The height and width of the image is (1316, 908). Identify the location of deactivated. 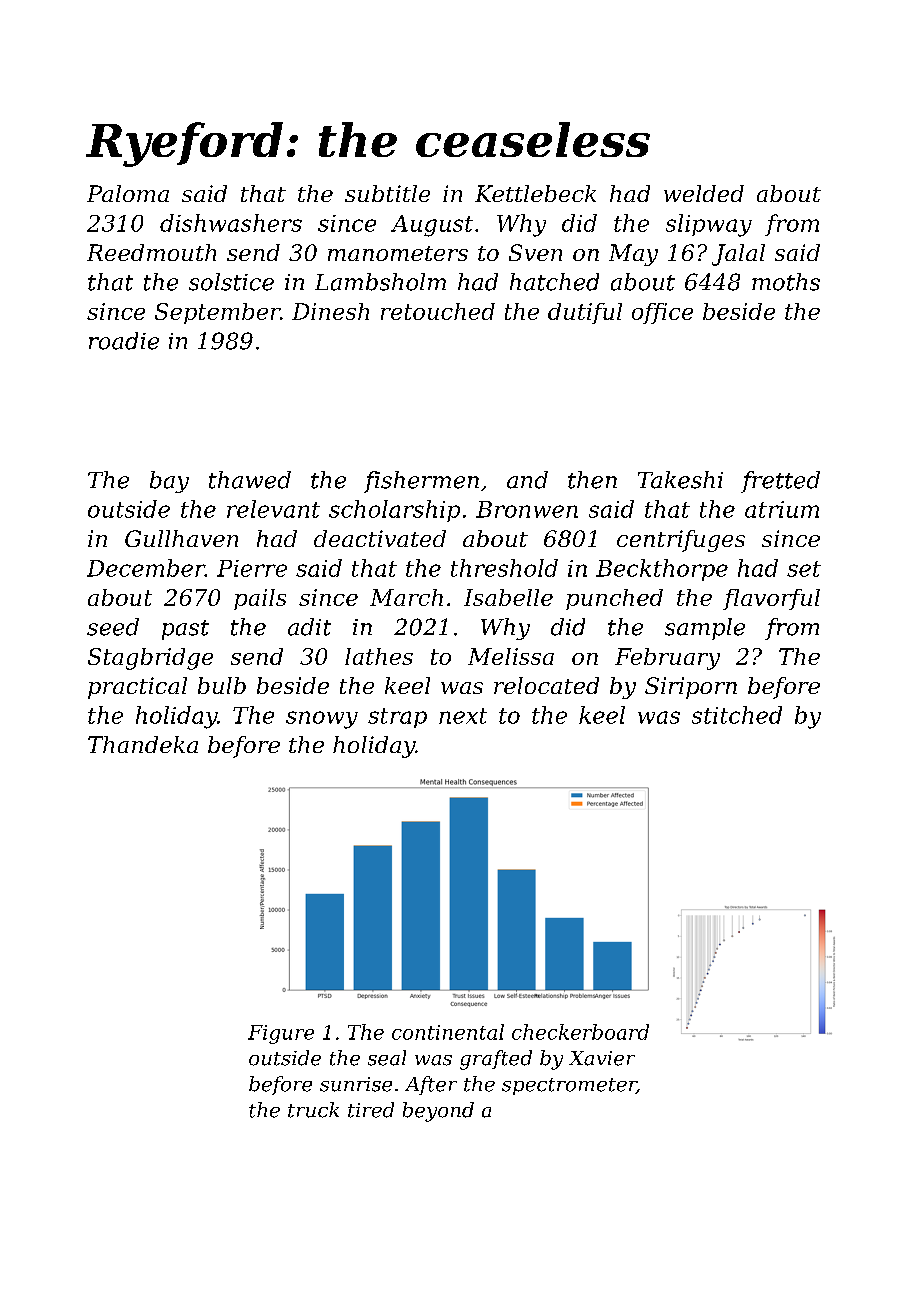
(380, 538).
